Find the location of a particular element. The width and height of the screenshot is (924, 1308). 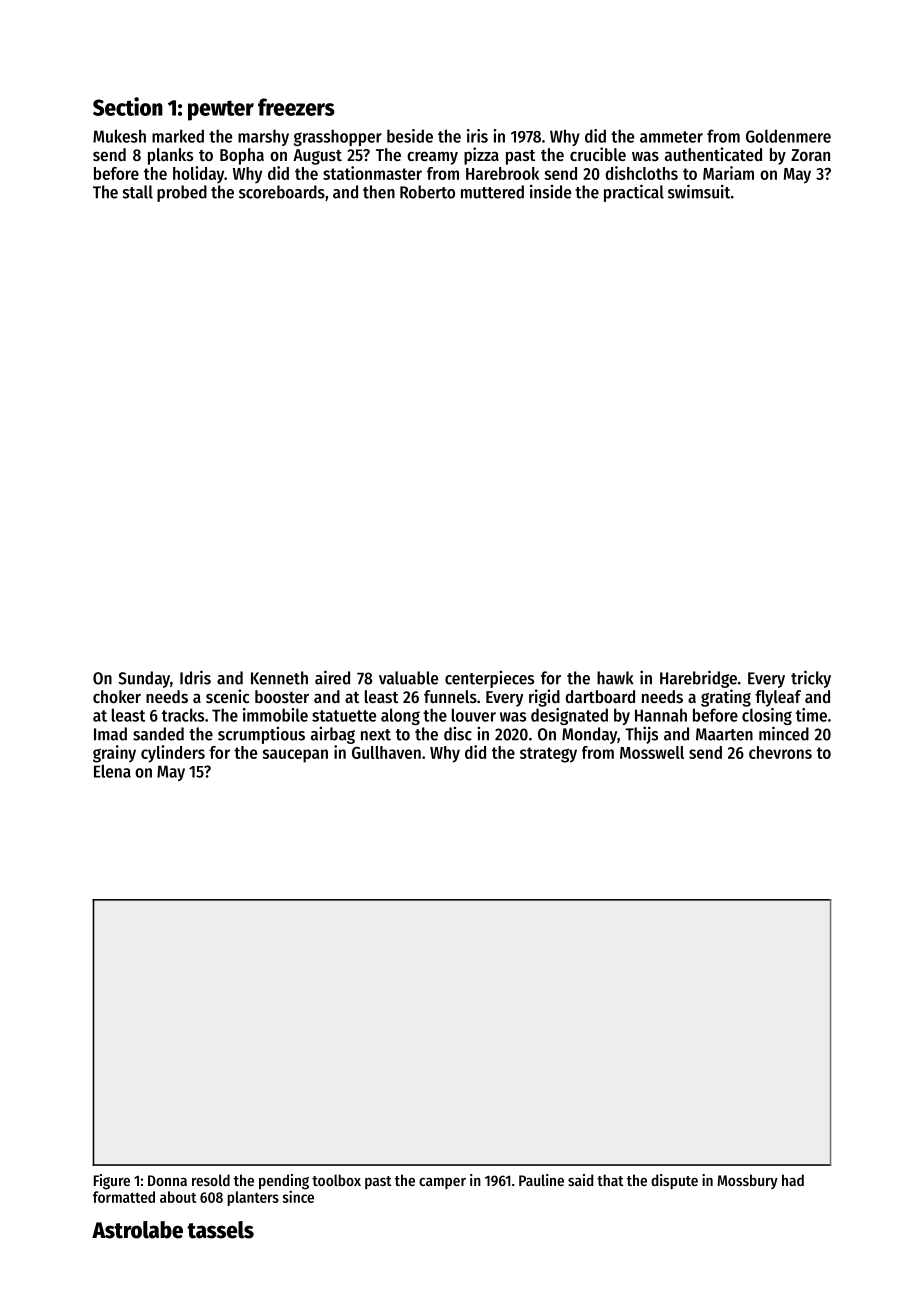

Goldenmere is located at coordinates (788, 136).
